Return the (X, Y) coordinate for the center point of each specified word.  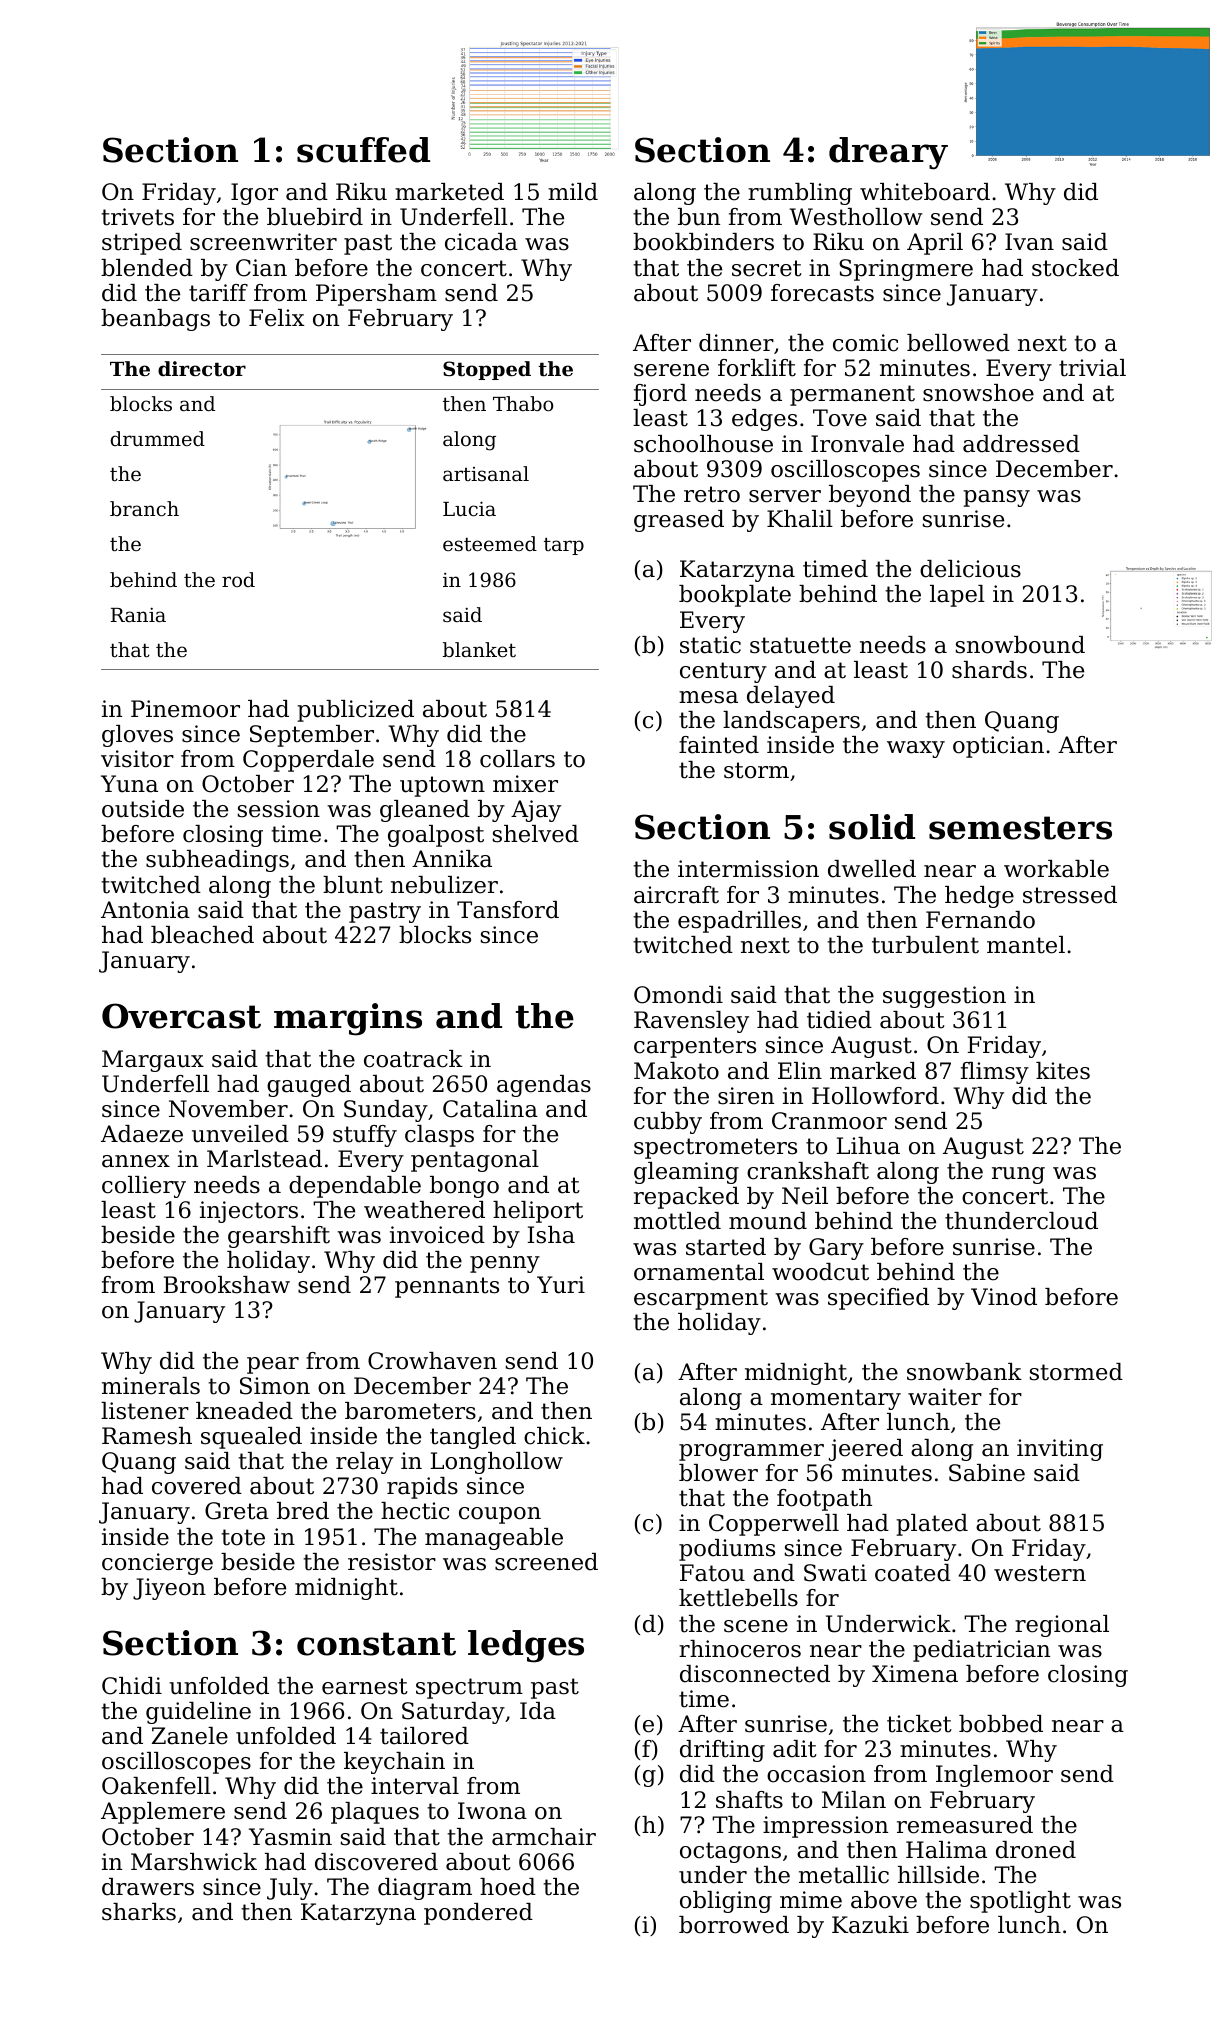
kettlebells (738, 1598)
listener (145, 1411)
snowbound (1020, 645)
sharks (139, 1912)
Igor (254, 194)
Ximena (915, 1674)
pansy (996, 498)
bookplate (735, 596)
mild (573, 192)
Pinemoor (185, 709)
